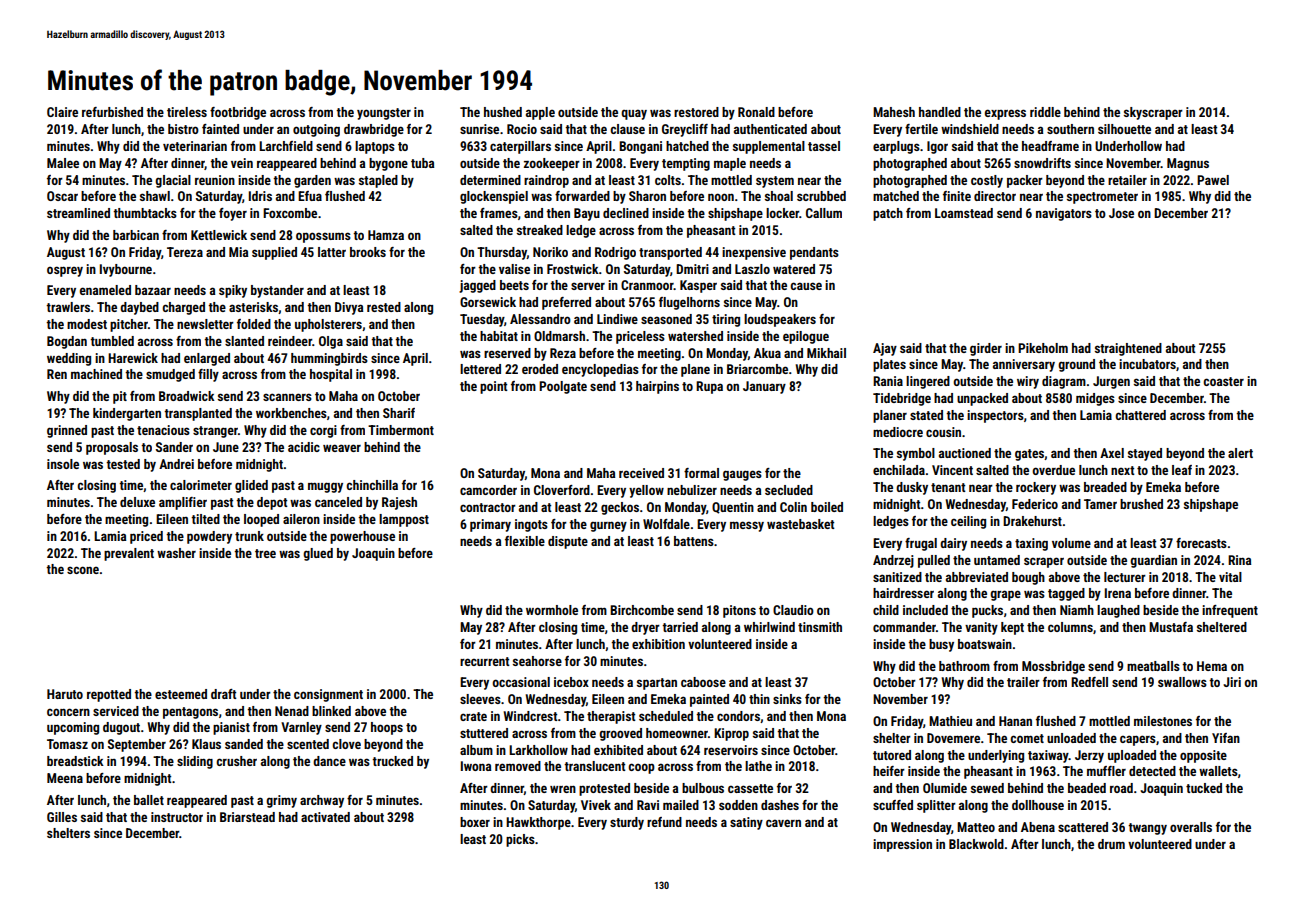 The image size is (1308, 924). Describe the element at coordinates (205, 519) in the image. I see `tilted` at that location.
